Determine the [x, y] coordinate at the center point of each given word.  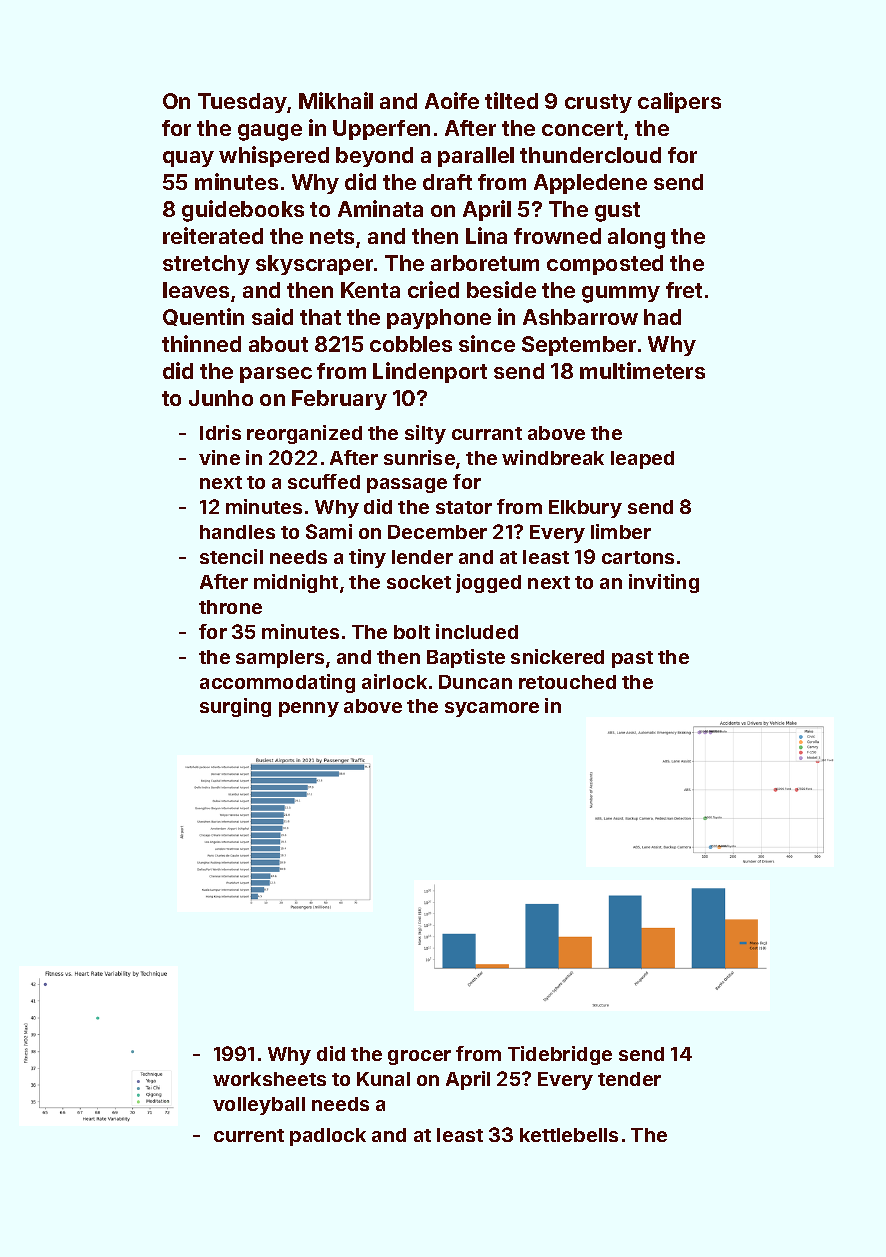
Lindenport [430, 372]
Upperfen [381, 130]
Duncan [475, 682]
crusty [598, 103]
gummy [621, 294]
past [632, 659]
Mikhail [336, 100]
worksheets [269, 1079]
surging [235, 707]
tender [629, 1079]
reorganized [304, 434]
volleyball [259, 1106]
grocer [419, 1057]
